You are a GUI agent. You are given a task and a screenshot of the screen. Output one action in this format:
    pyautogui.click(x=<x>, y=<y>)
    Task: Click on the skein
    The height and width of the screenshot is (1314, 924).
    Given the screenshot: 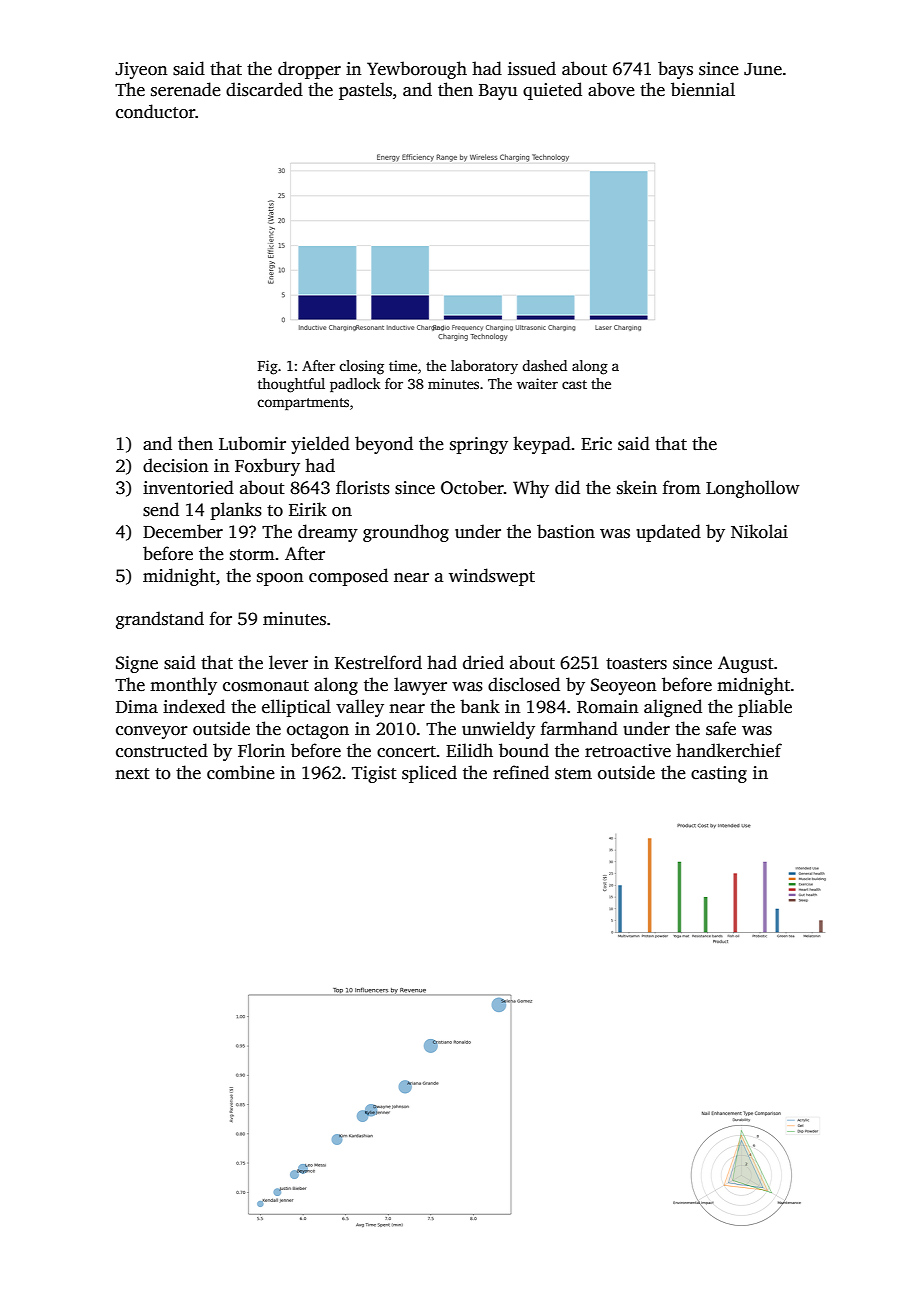 What is the action you would take?
    pyautogui.click(x=637, y=487)
